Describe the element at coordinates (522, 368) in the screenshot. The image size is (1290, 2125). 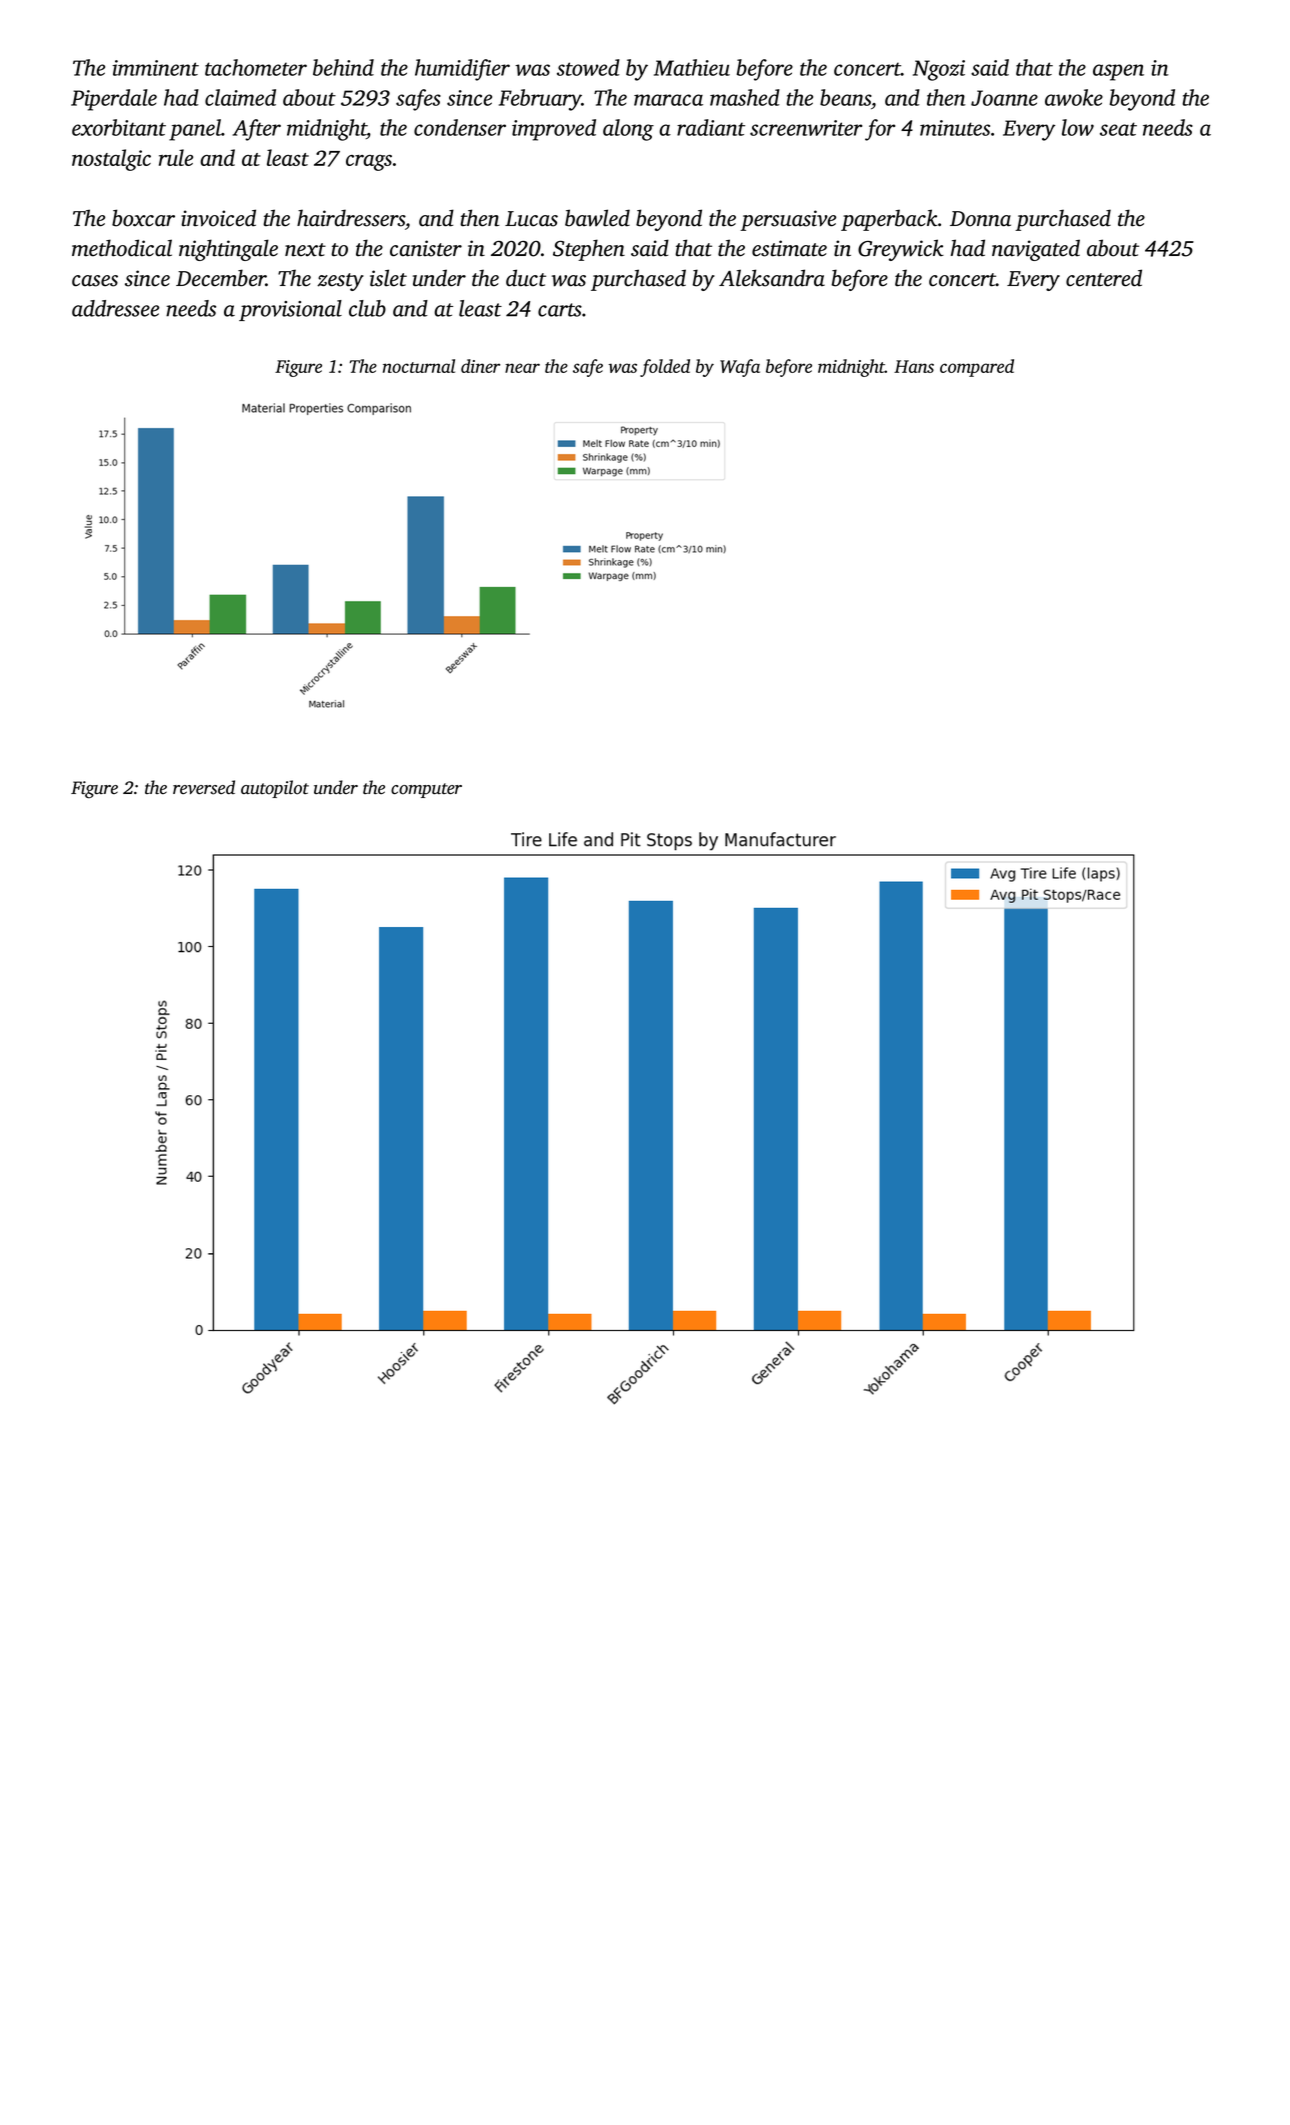
I see `near` at that location.
